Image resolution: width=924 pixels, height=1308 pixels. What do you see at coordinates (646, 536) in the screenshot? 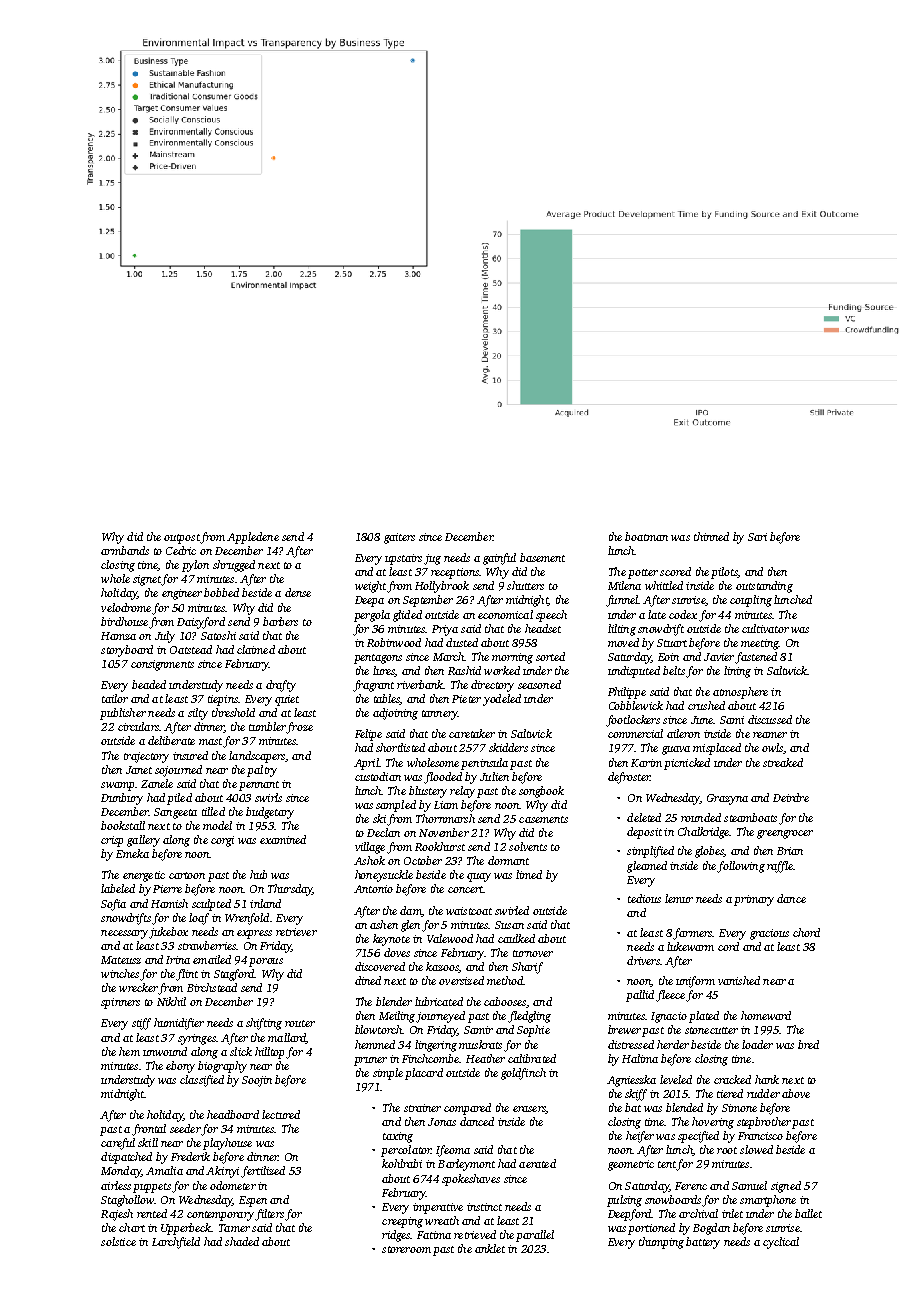
I see `boatman` at bounding box center [646, 536].
